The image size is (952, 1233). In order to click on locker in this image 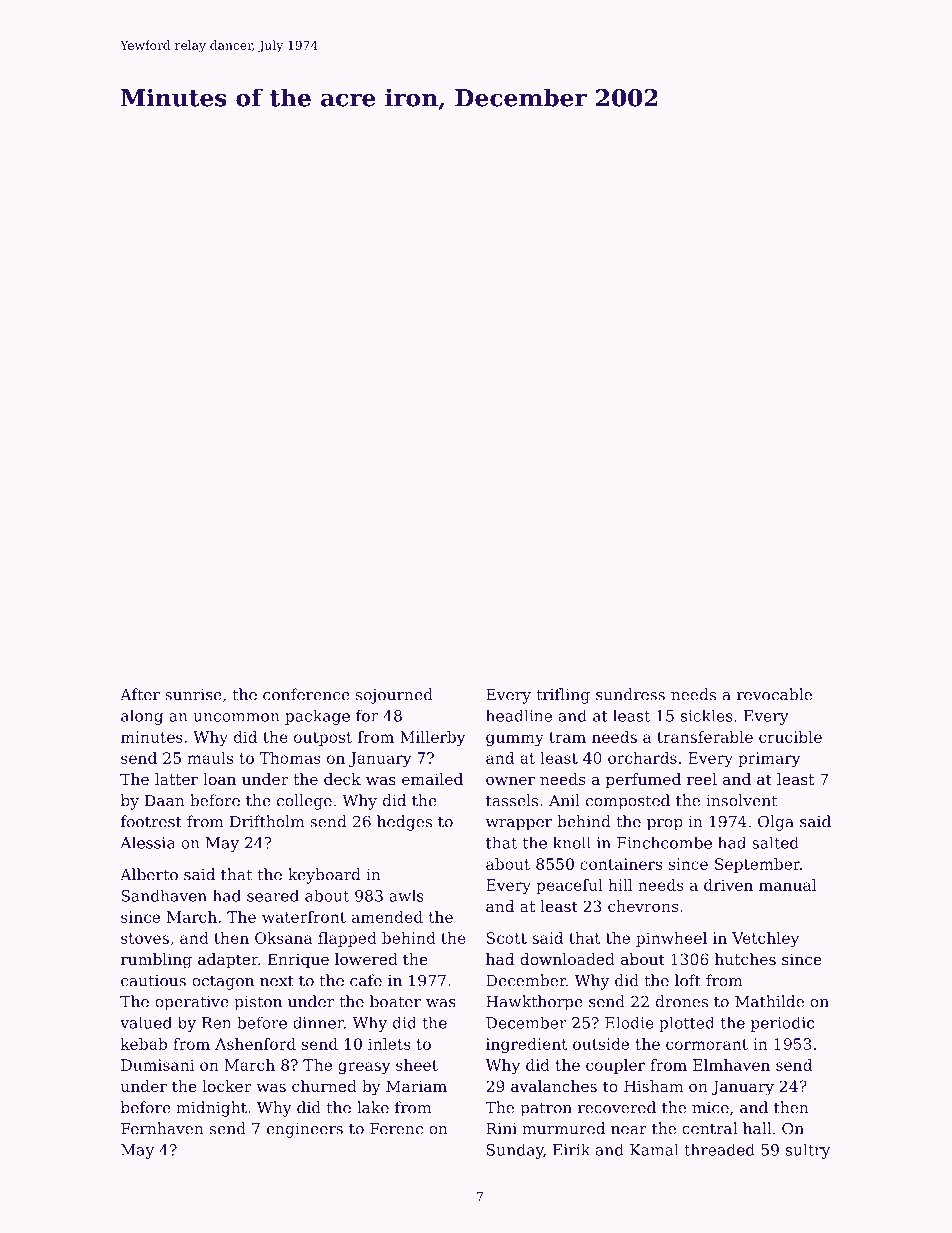, I will do `click(227, 1086)`.
